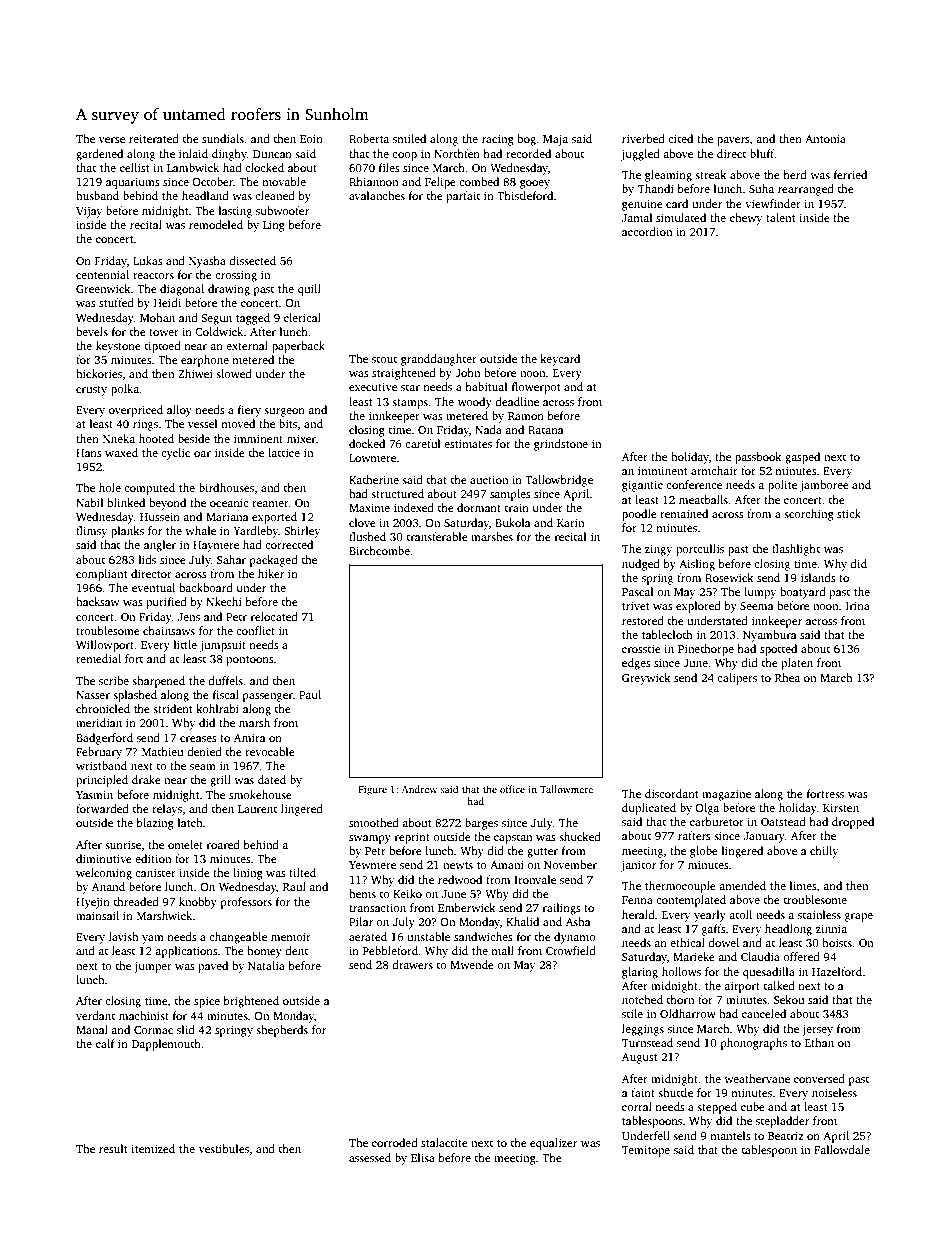  Describe the element at coordinates (472, 964) in the screenshot. I see `Mwende` at that location.
